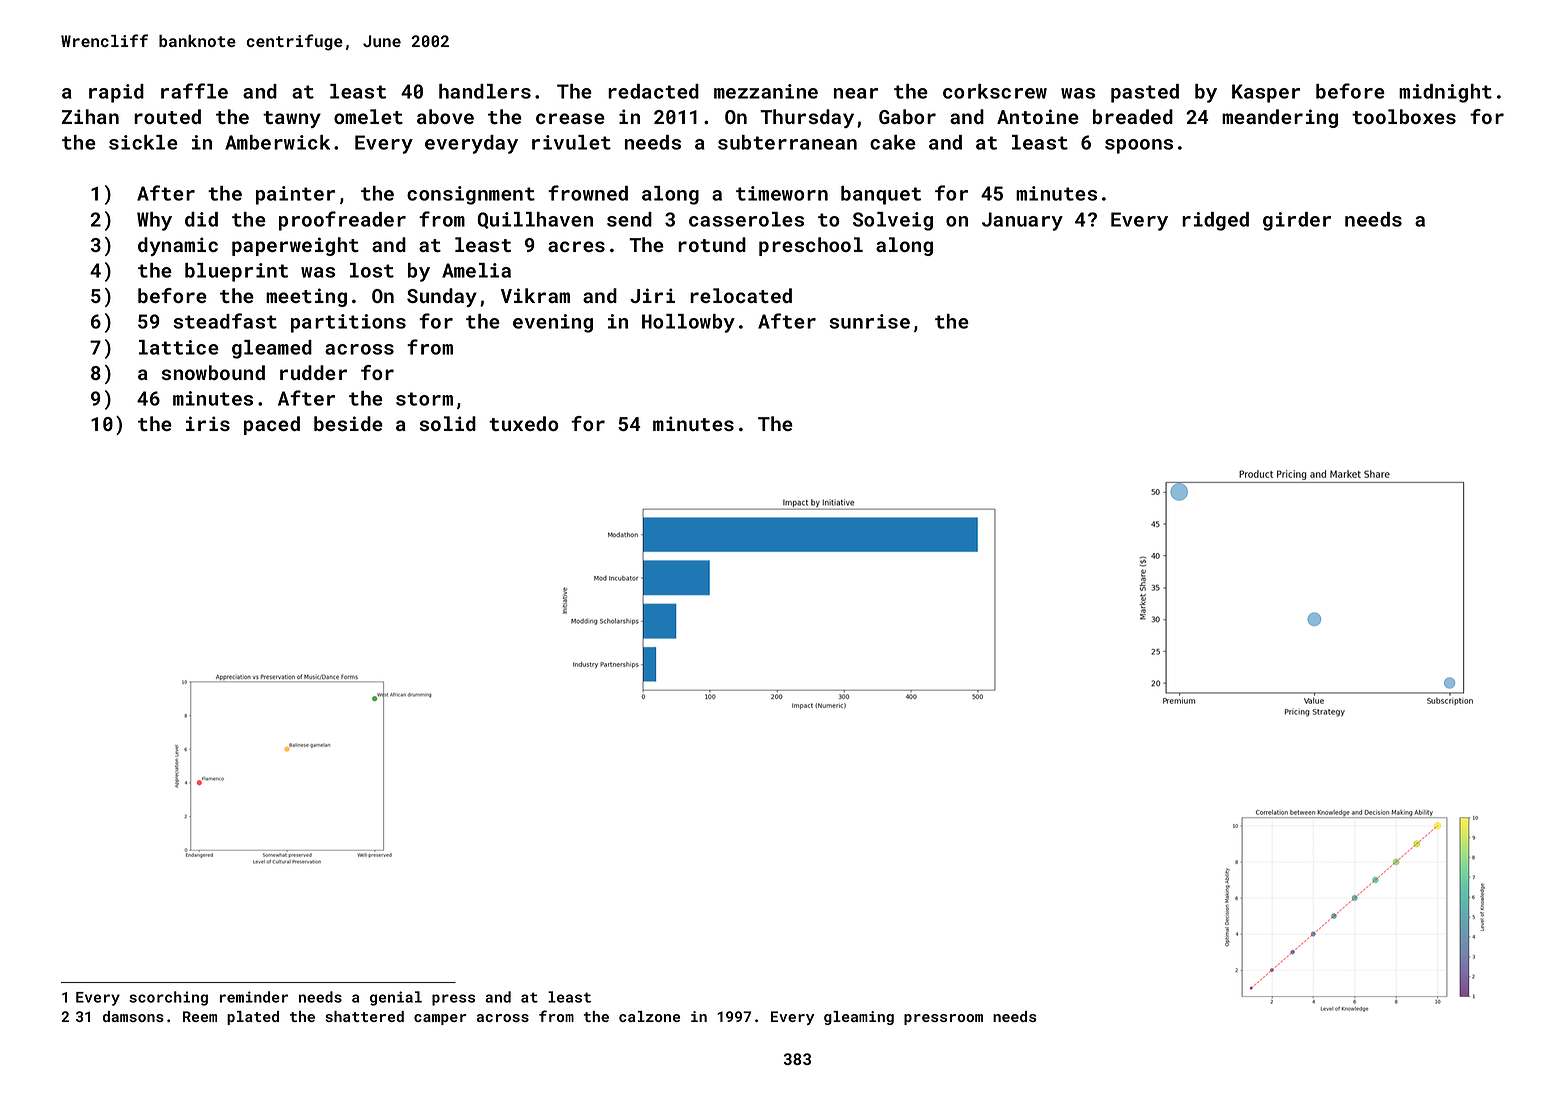 The height and width of the image is (1108, 1566). Describe the element at coordinates (766, 91) in the image. I see `mezzanine` at that location.
